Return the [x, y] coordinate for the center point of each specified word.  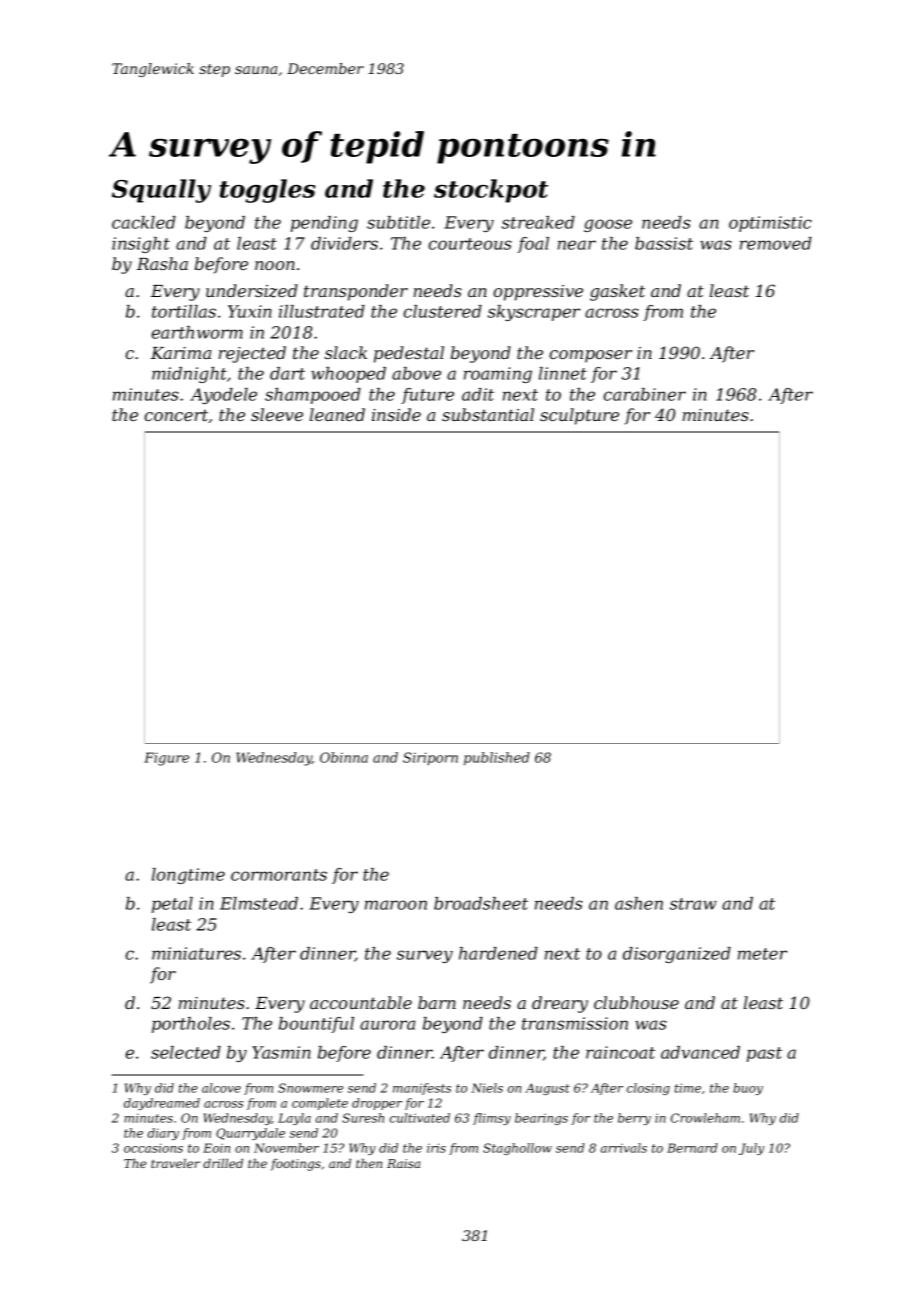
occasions [153, 1148]
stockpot [491, 191]
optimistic [770, 224]
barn [437, 1002]
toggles [267, 191]
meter [762, 954]
